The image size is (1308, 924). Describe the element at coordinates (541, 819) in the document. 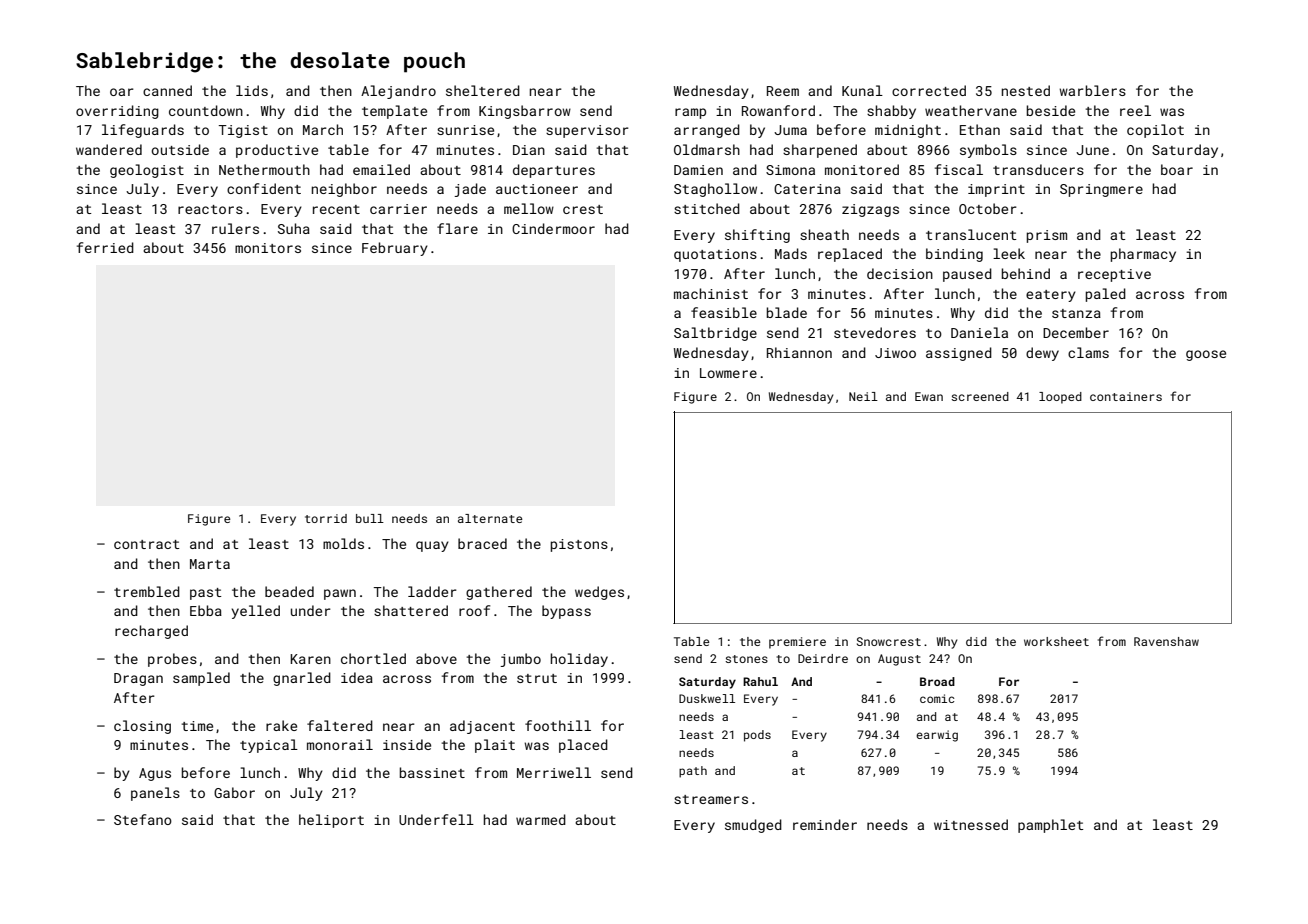

I see `warmed` at that location.
